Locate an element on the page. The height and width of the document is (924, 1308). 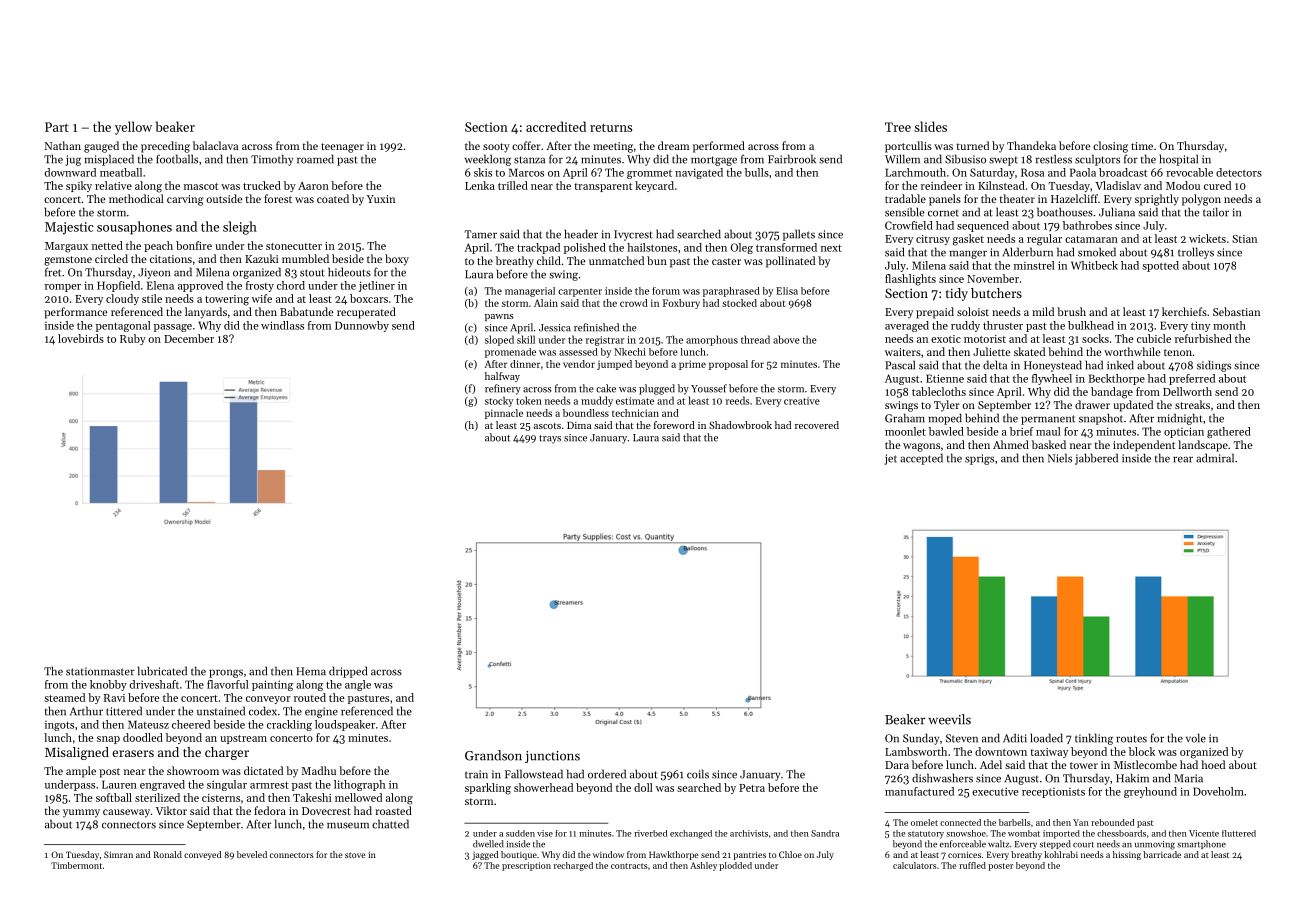
trackpad is located at coordinates (538, 248).
